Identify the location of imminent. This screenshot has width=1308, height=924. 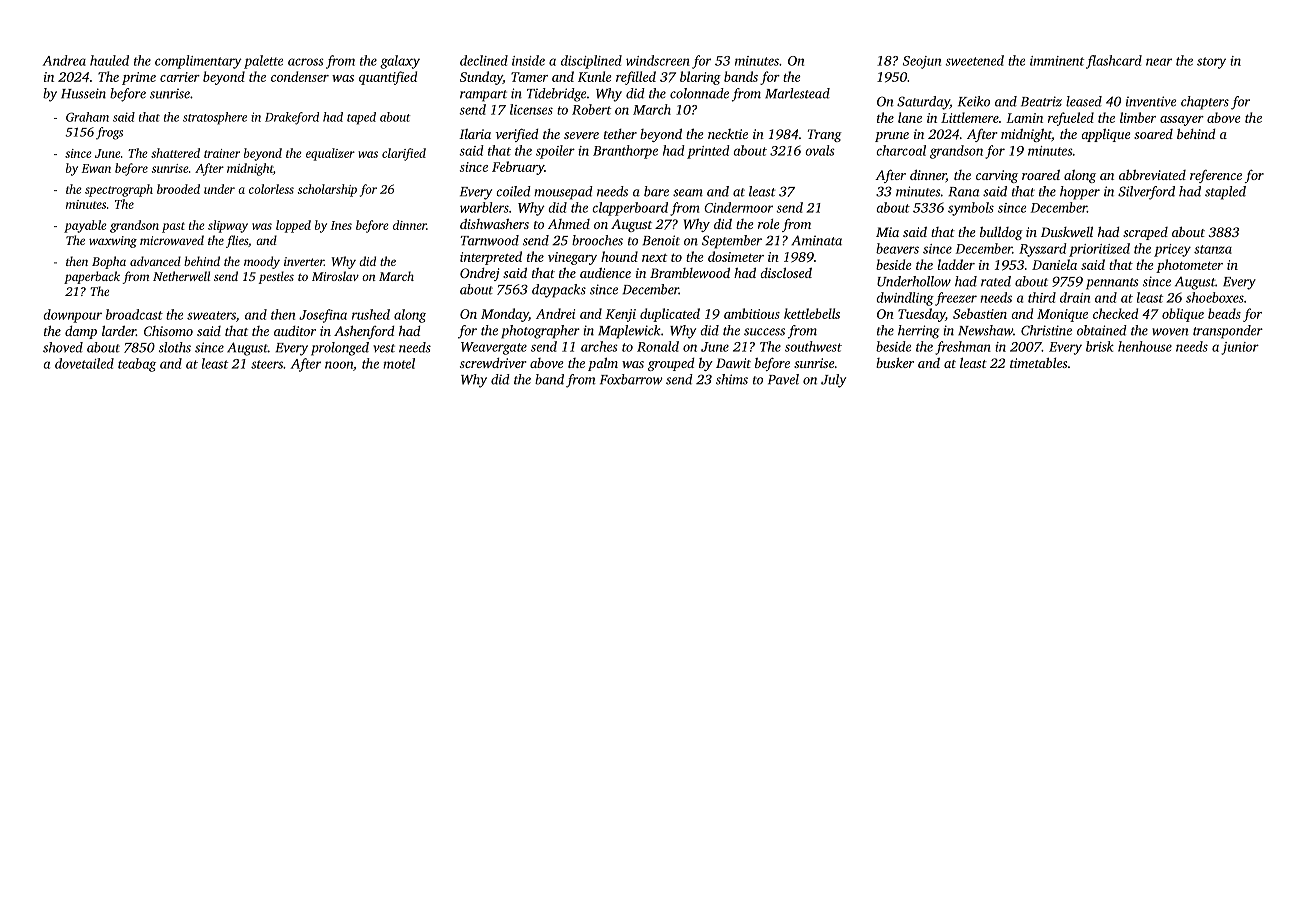
(1057, 61).
